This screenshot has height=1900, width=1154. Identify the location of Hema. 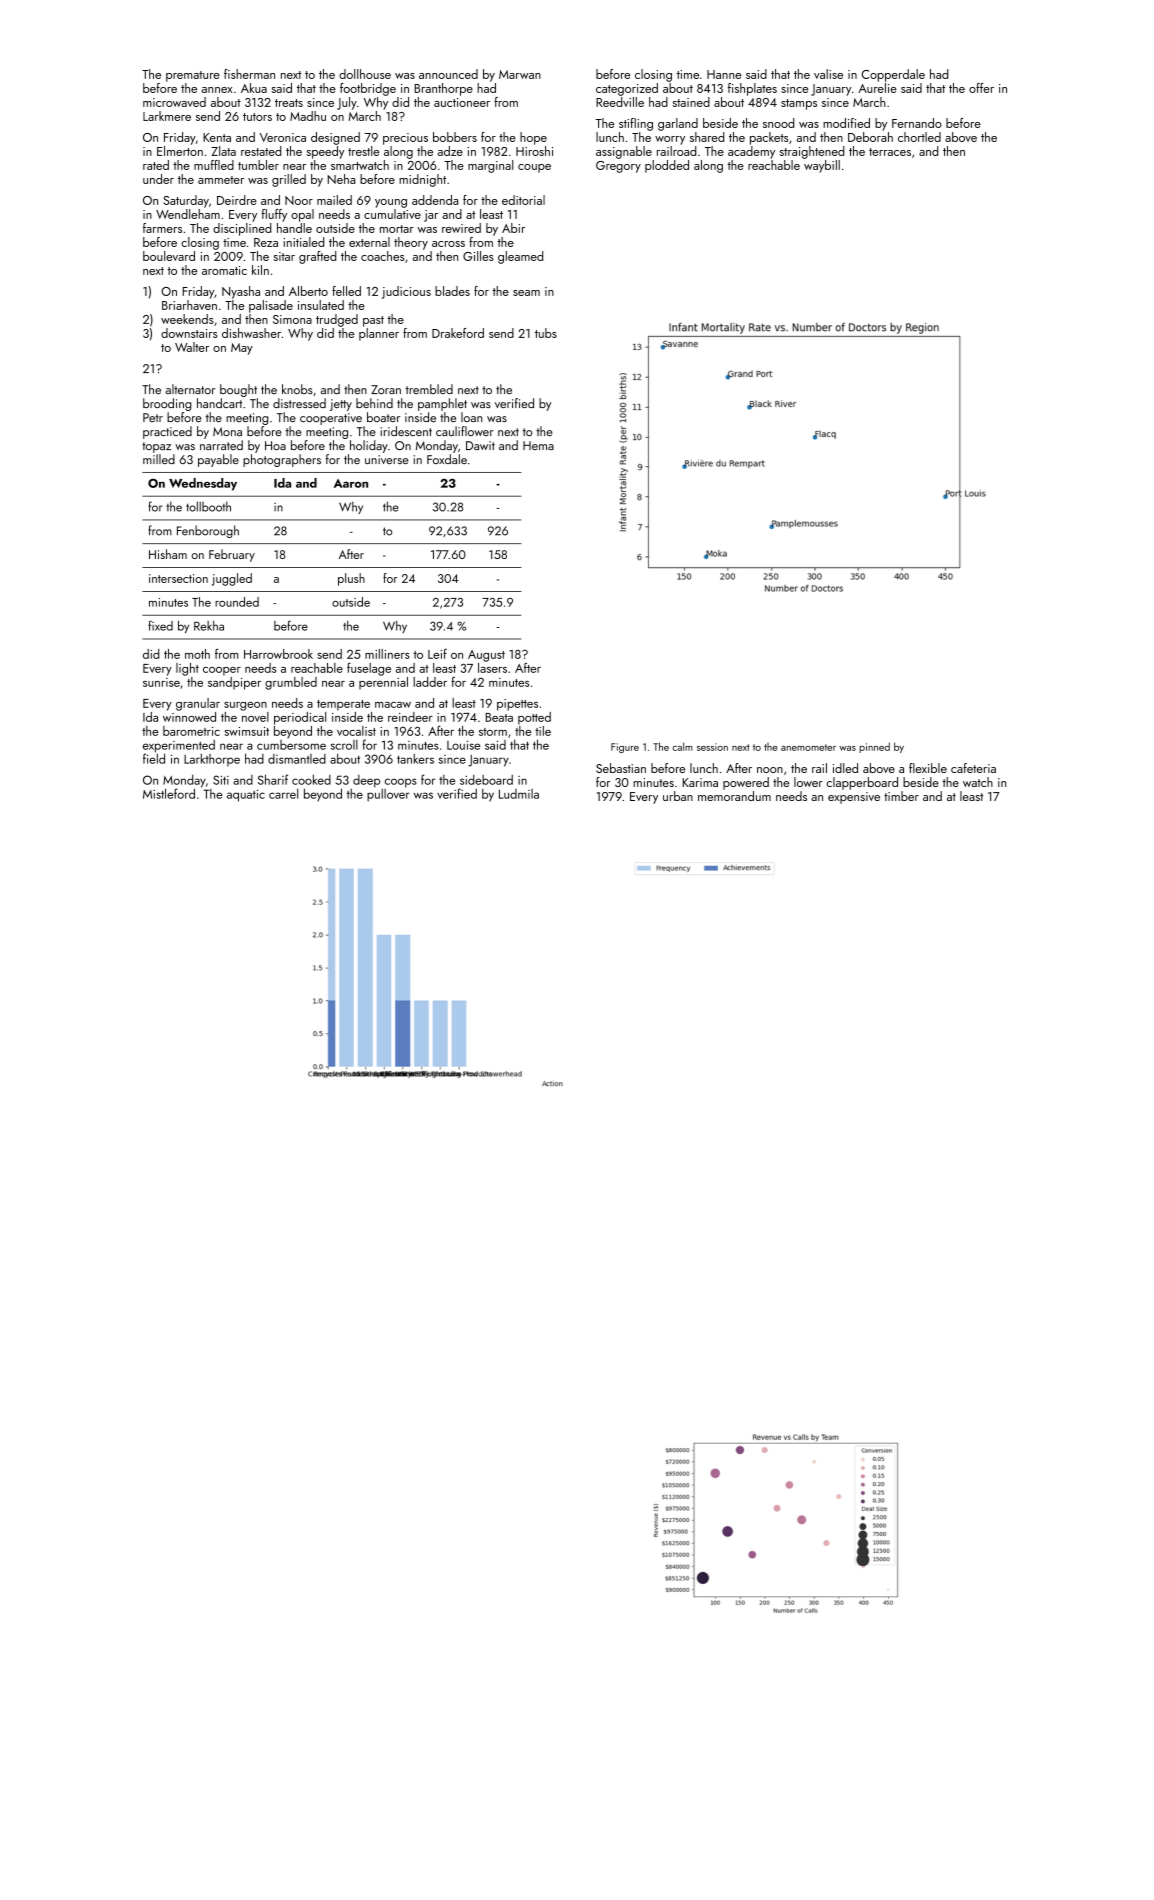
(538, 445).
